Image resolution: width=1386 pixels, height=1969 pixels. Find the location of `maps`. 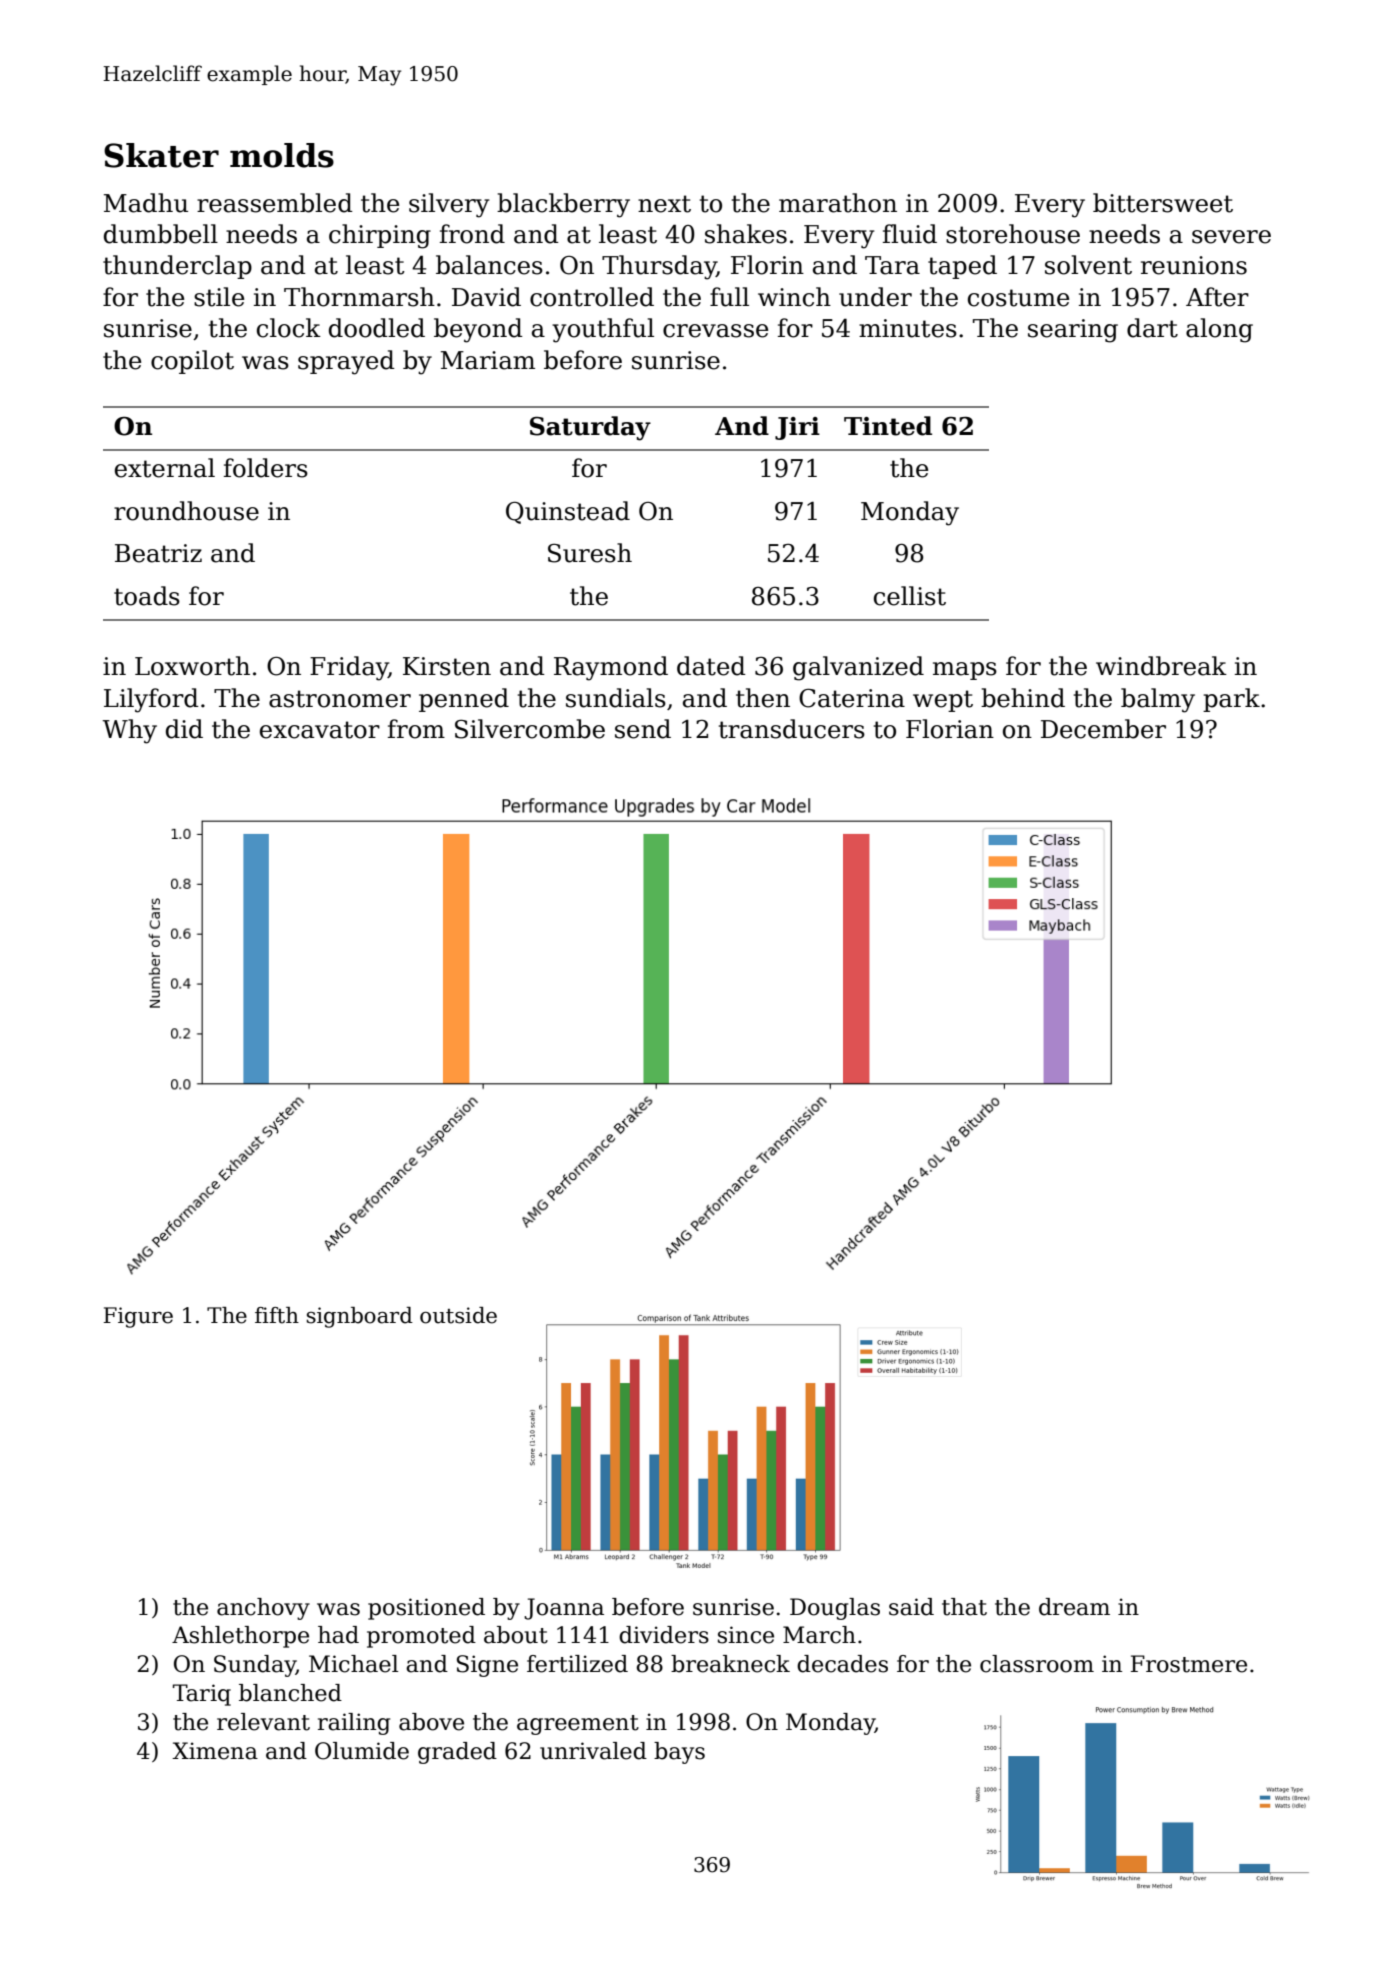

maps is located at coordinates (965, 671).
